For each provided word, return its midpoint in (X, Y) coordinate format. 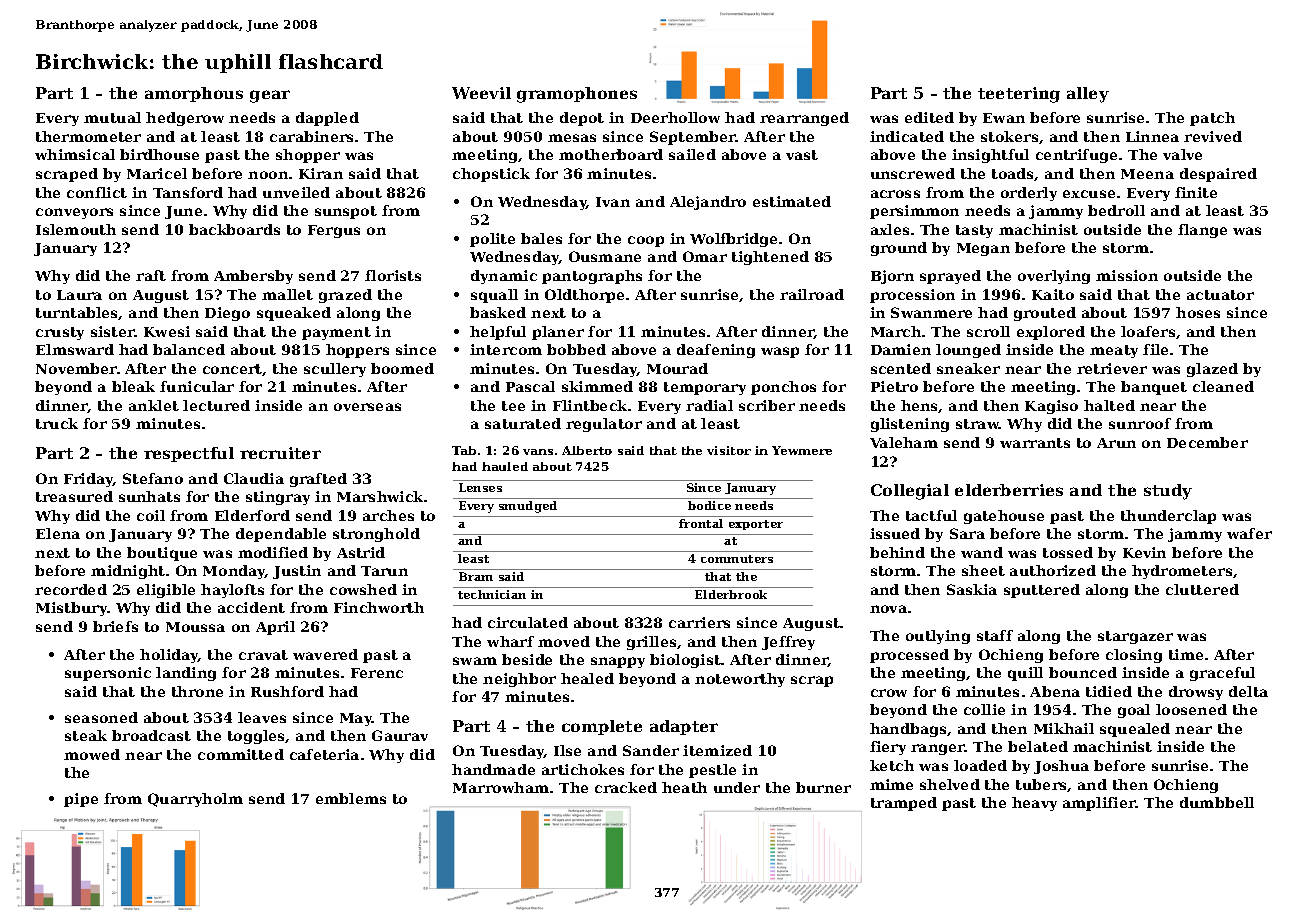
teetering (1019, 95)
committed (241, 754)
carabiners (311, 136)
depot (582, 119)
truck (57, 423)
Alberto (587, 450)
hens (920, 406)
